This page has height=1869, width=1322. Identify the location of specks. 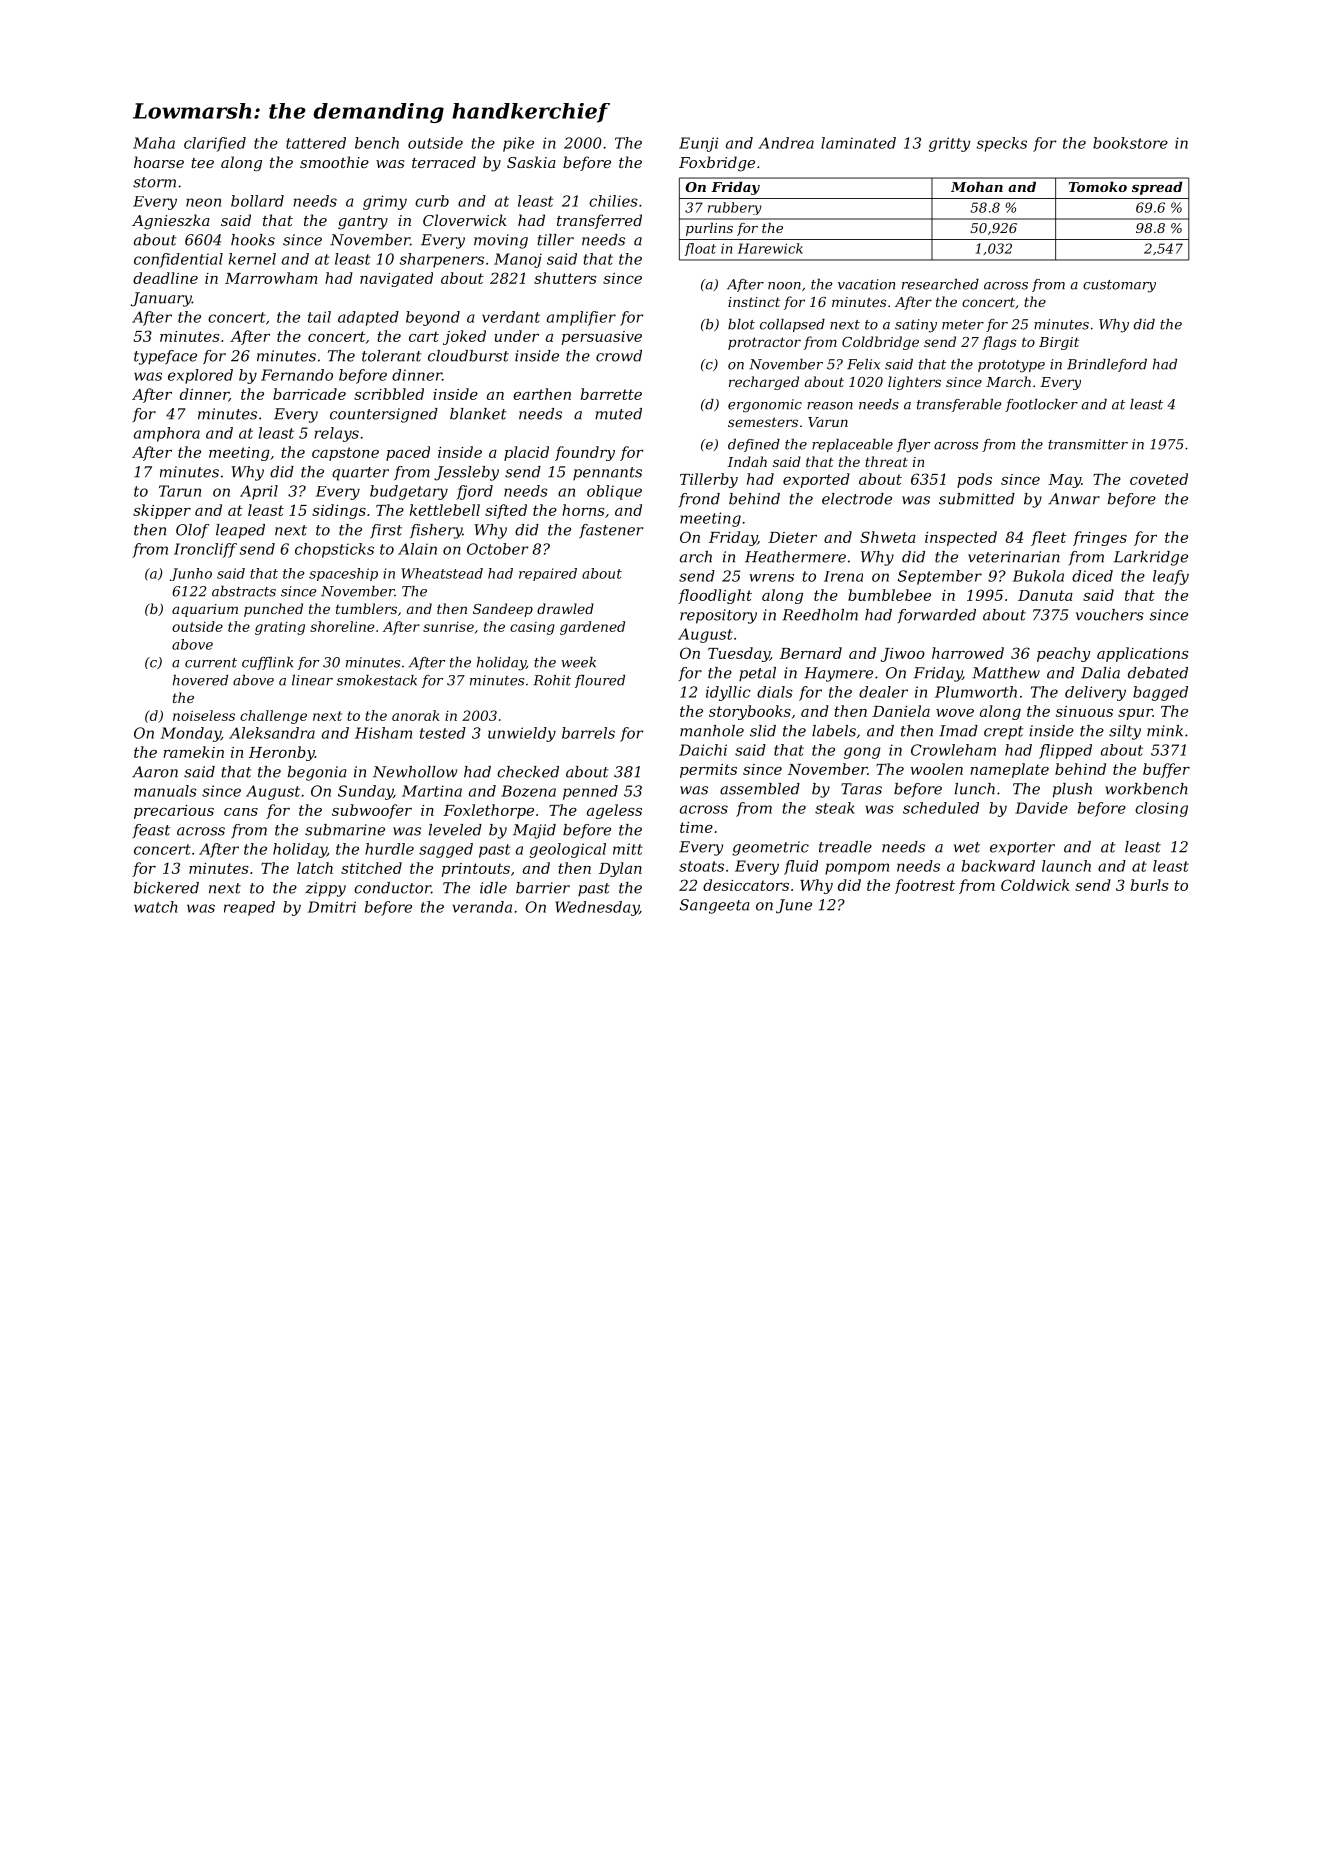
(1002, 144).
